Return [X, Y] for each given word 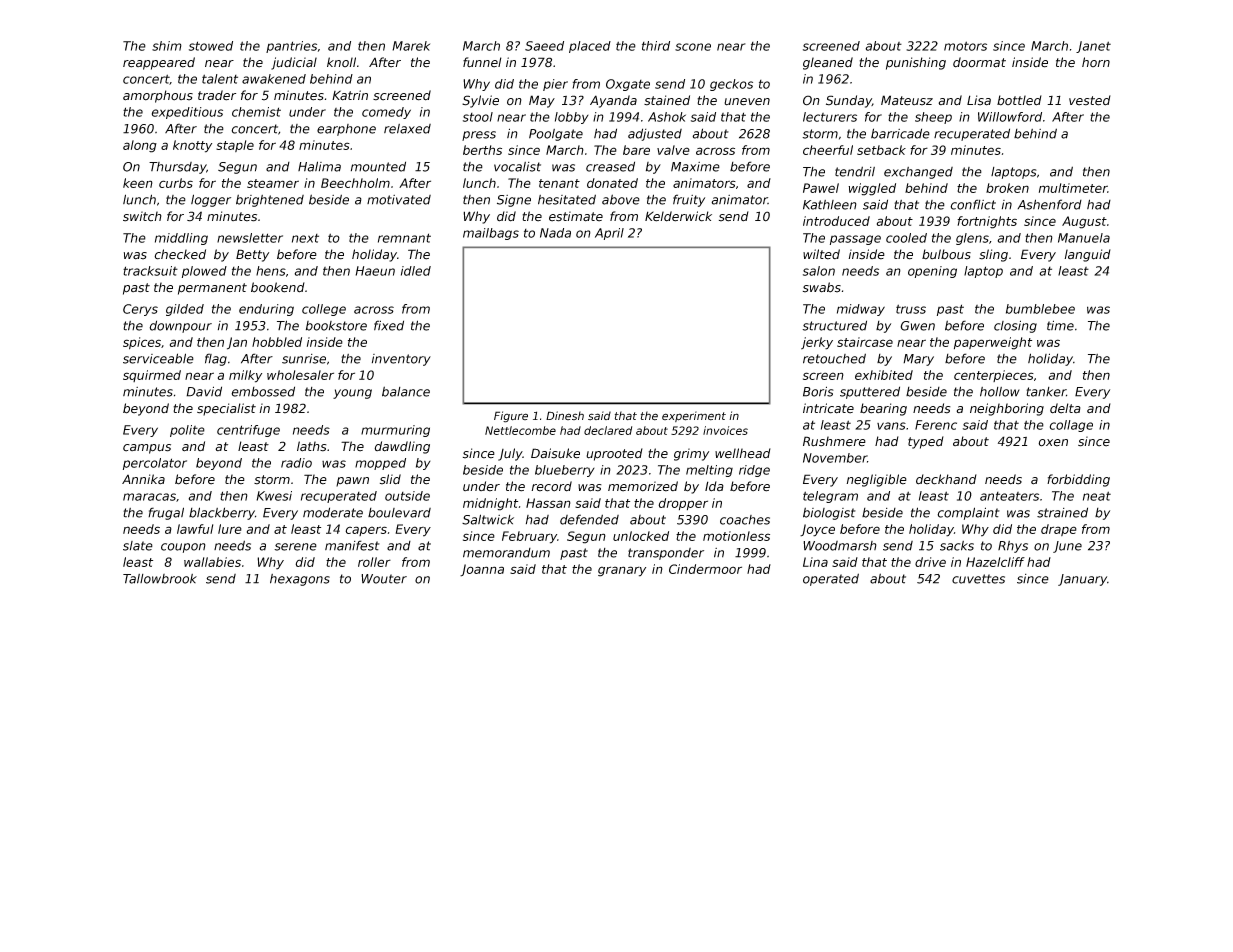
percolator [155, 464]
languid [1087, 255]
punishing [916, 63]
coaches [745, 520]
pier [555, 85]
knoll [341, 62]
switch [142, 216]
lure [230, 529]
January [1082, 580]
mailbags [491, 234]
